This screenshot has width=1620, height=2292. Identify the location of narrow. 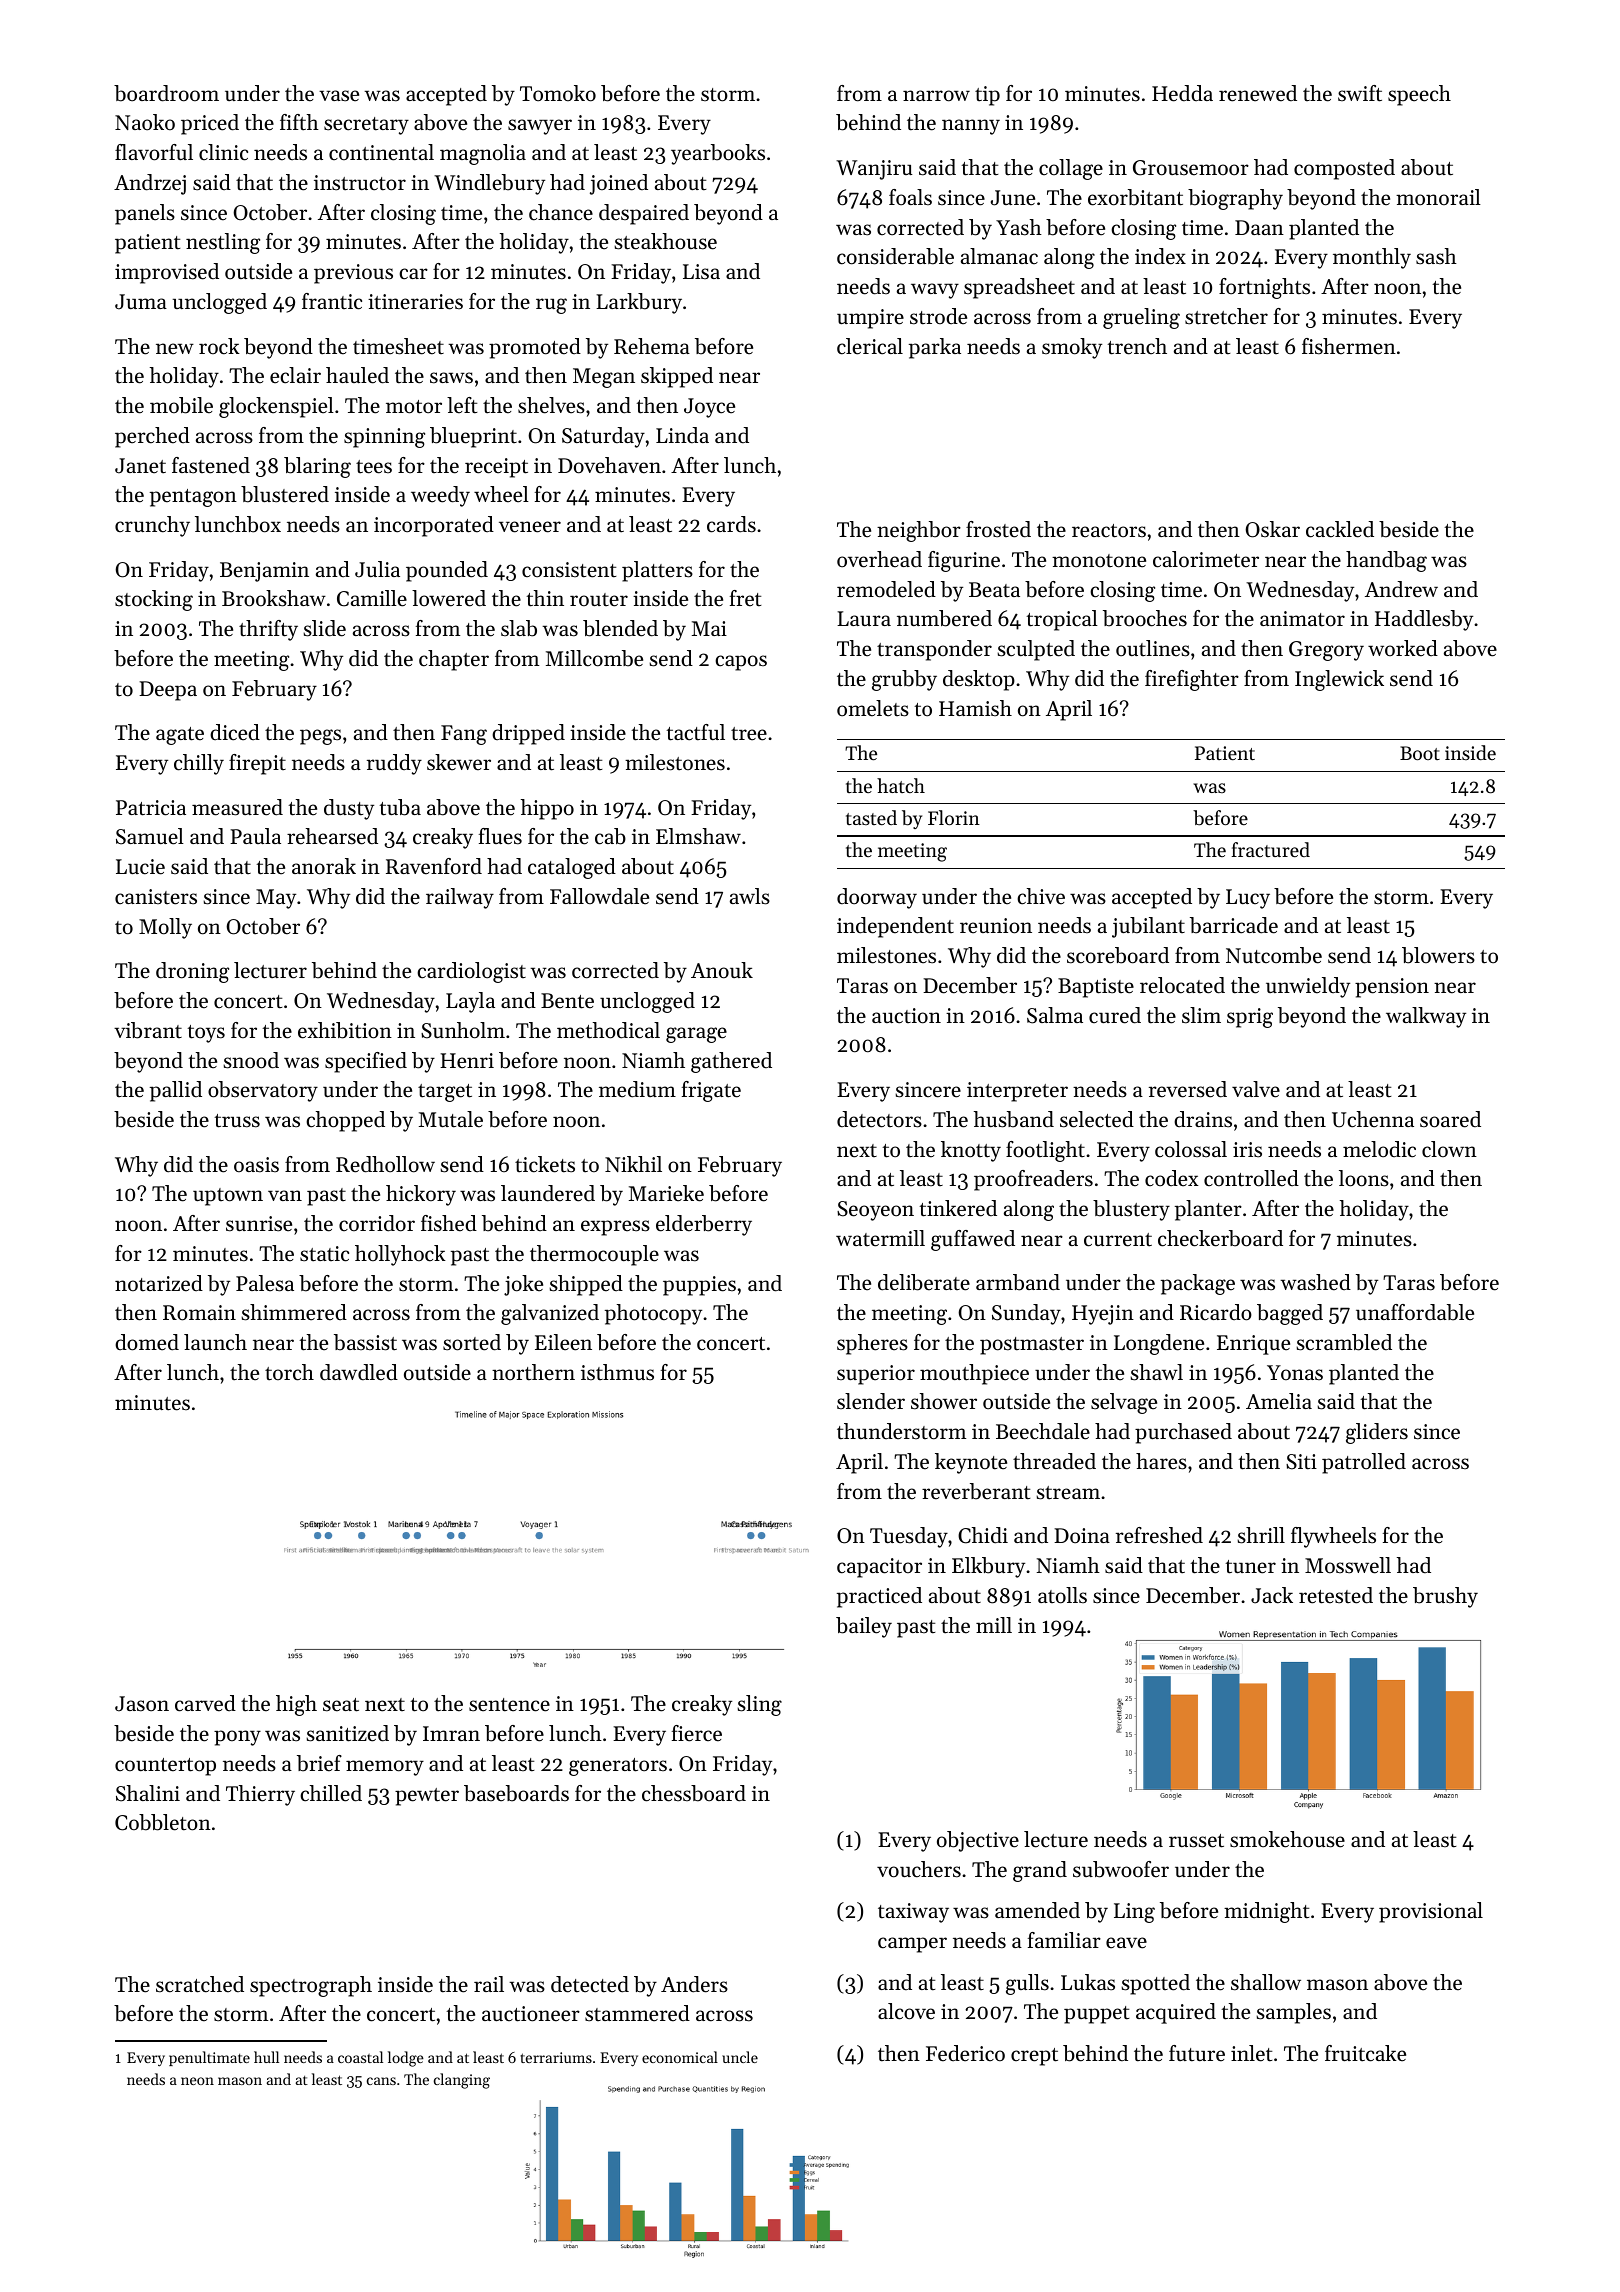
(936, 96).
